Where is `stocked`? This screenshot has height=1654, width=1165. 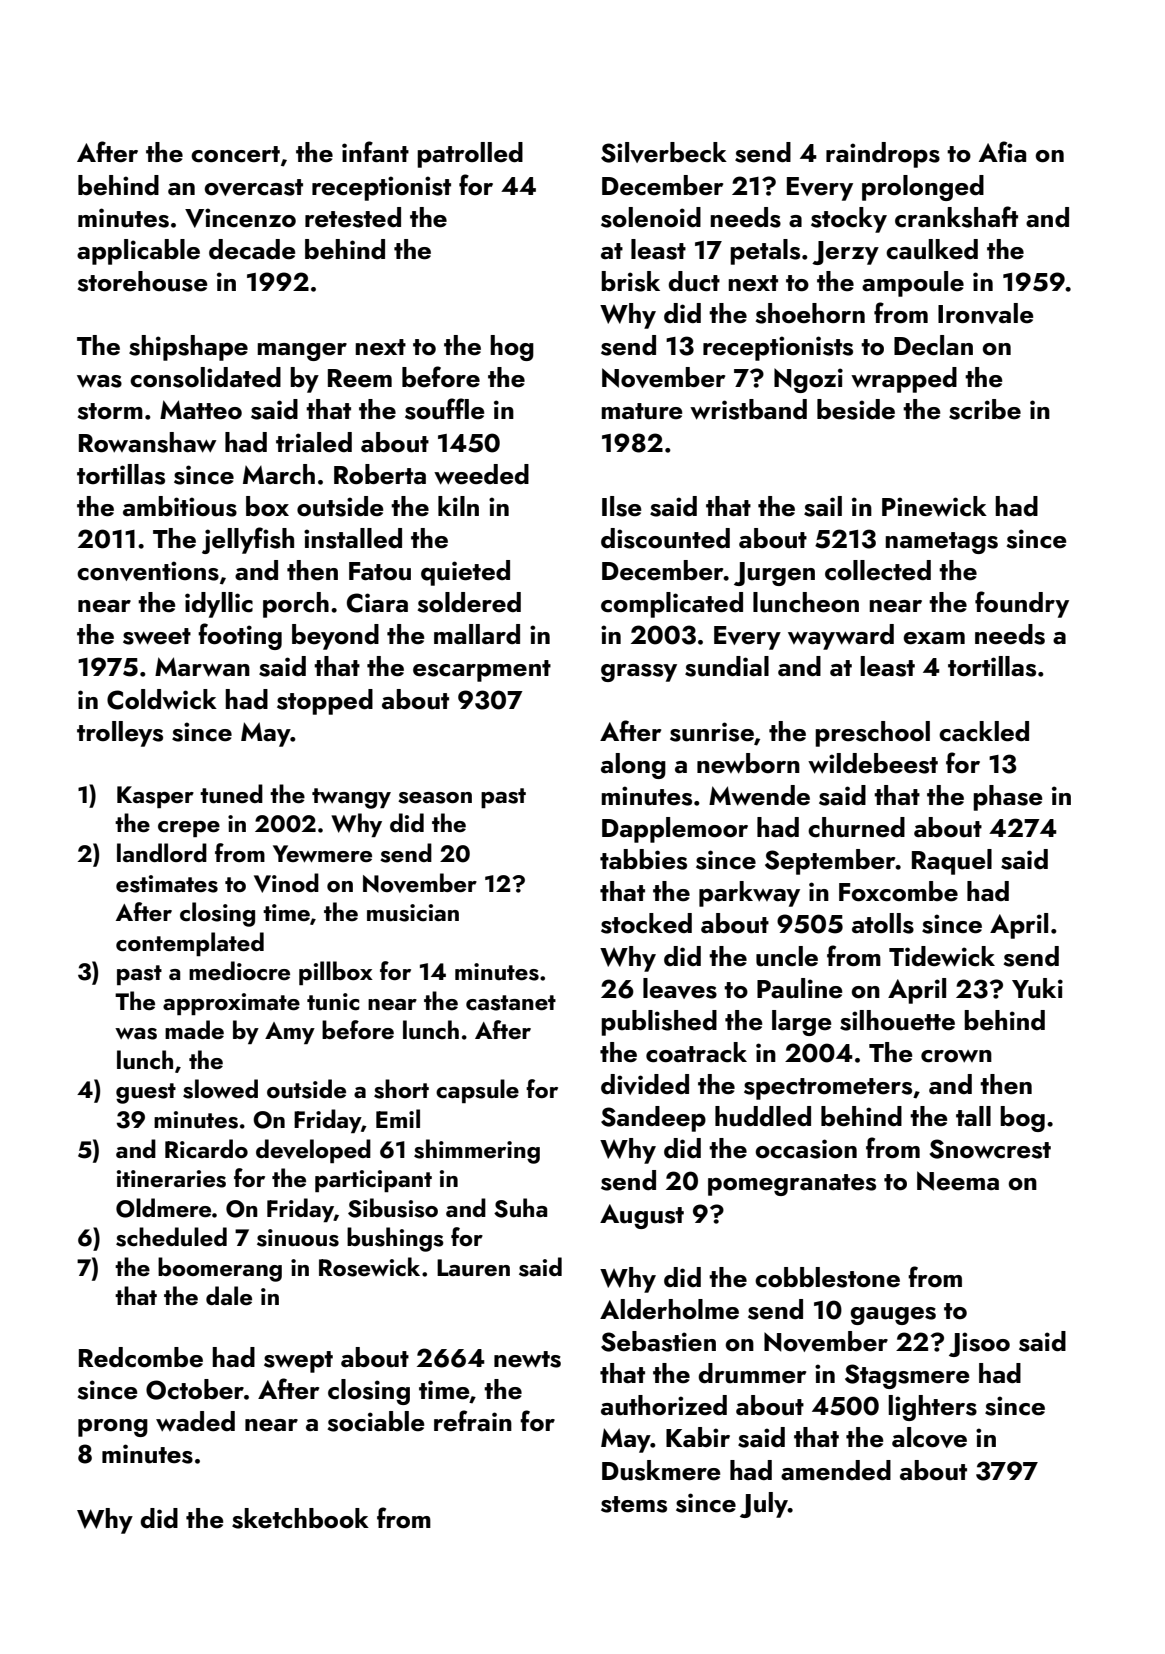
stocked is located at coordinates (646, 923).
